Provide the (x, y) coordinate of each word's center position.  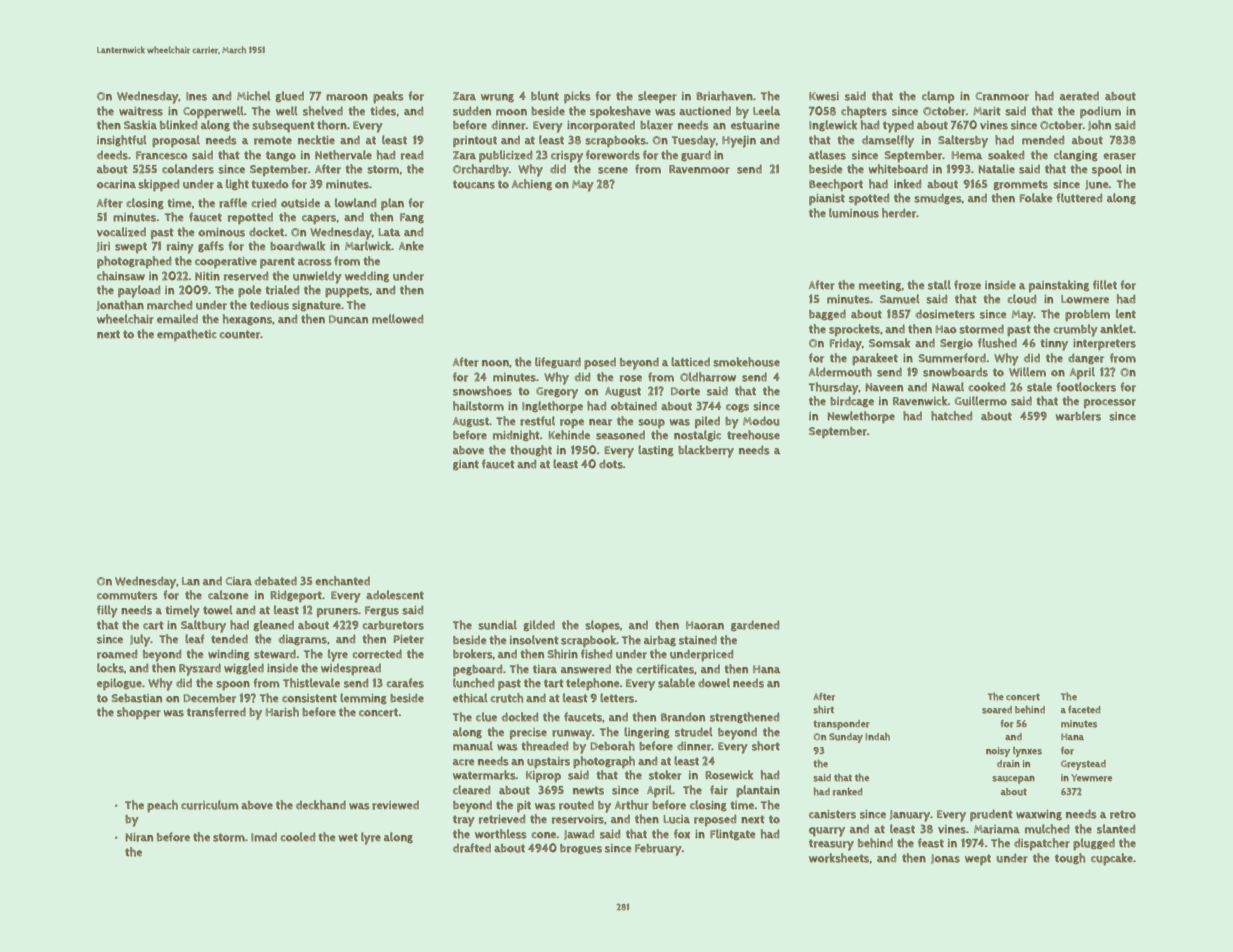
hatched (951, 416)
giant (466, 465)
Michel (254, 96)
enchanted (342, 581)
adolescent (395, 595)
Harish (282, 712)
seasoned (620, 435)
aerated (1079, 96)
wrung (497, 98)
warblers (1078, 416)
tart (554, 683)
